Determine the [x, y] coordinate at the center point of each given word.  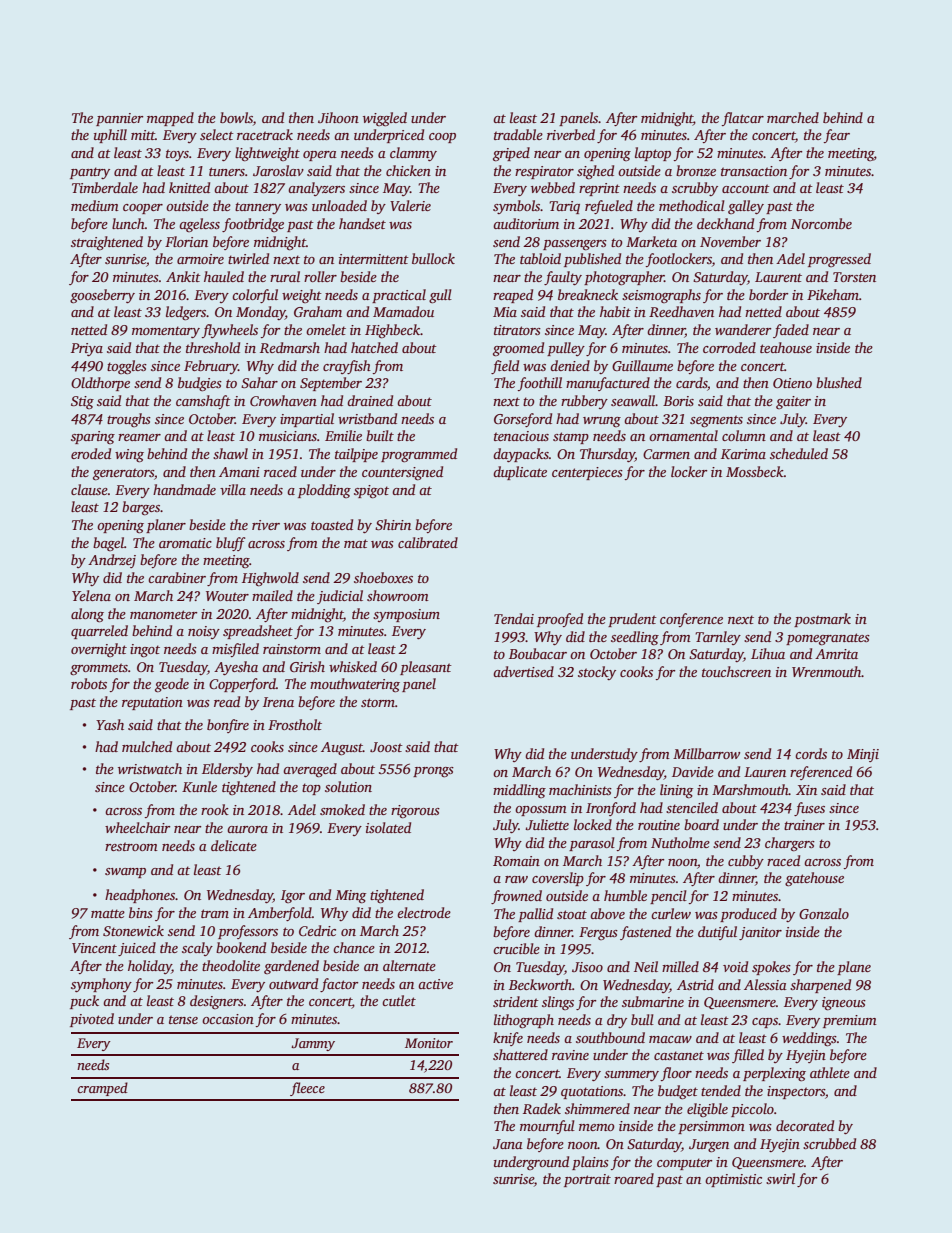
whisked [353, 666]
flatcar [743, 119]
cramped [102, 1089]
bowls [236, 117]
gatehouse [814, 879]
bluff [230, 544]
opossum [541, 811]
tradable [518, 134]
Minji [863, 755]
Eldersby [227, 770]
